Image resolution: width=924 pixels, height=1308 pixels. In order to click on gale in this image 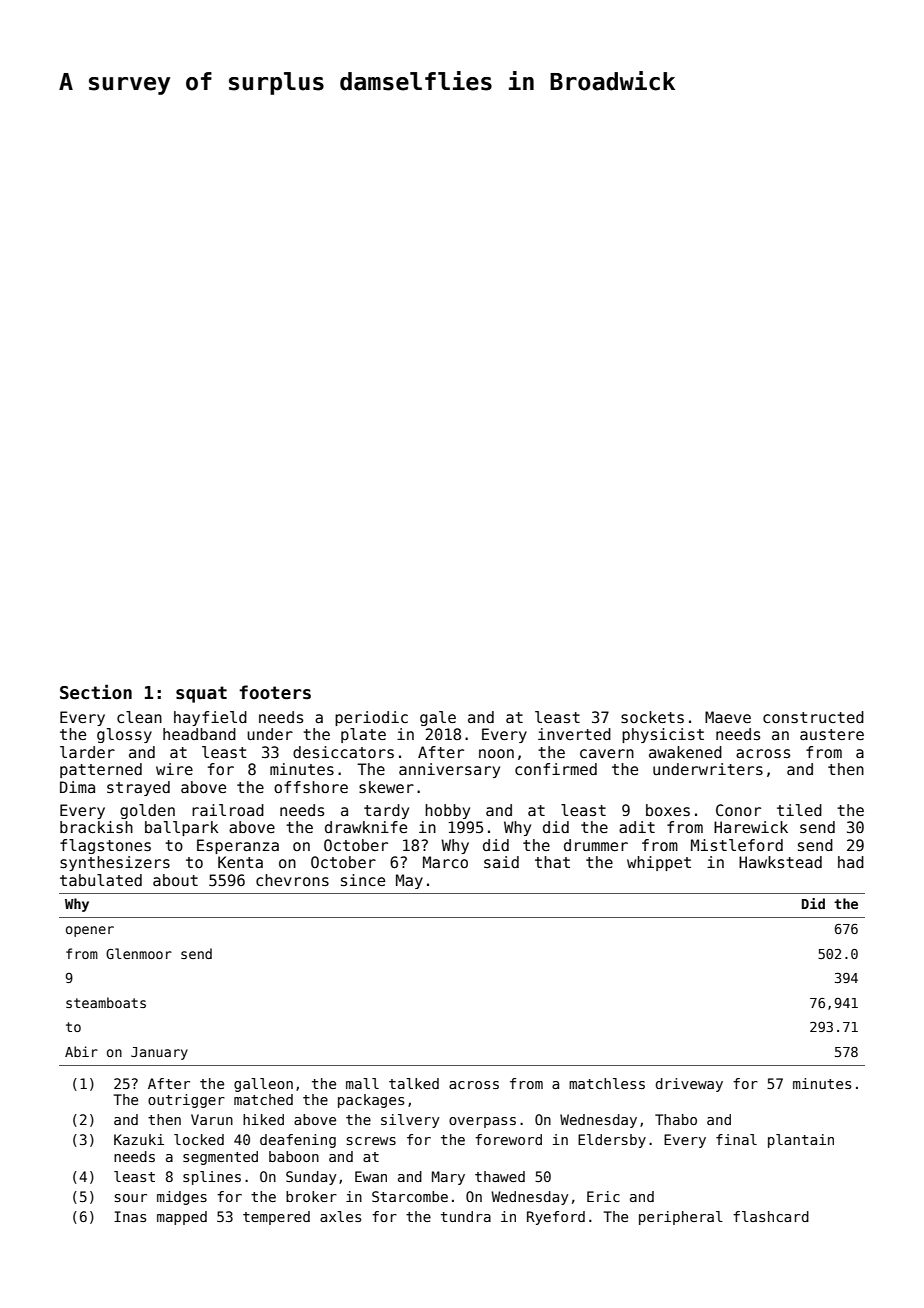, I will do `click(438, 718)`.
